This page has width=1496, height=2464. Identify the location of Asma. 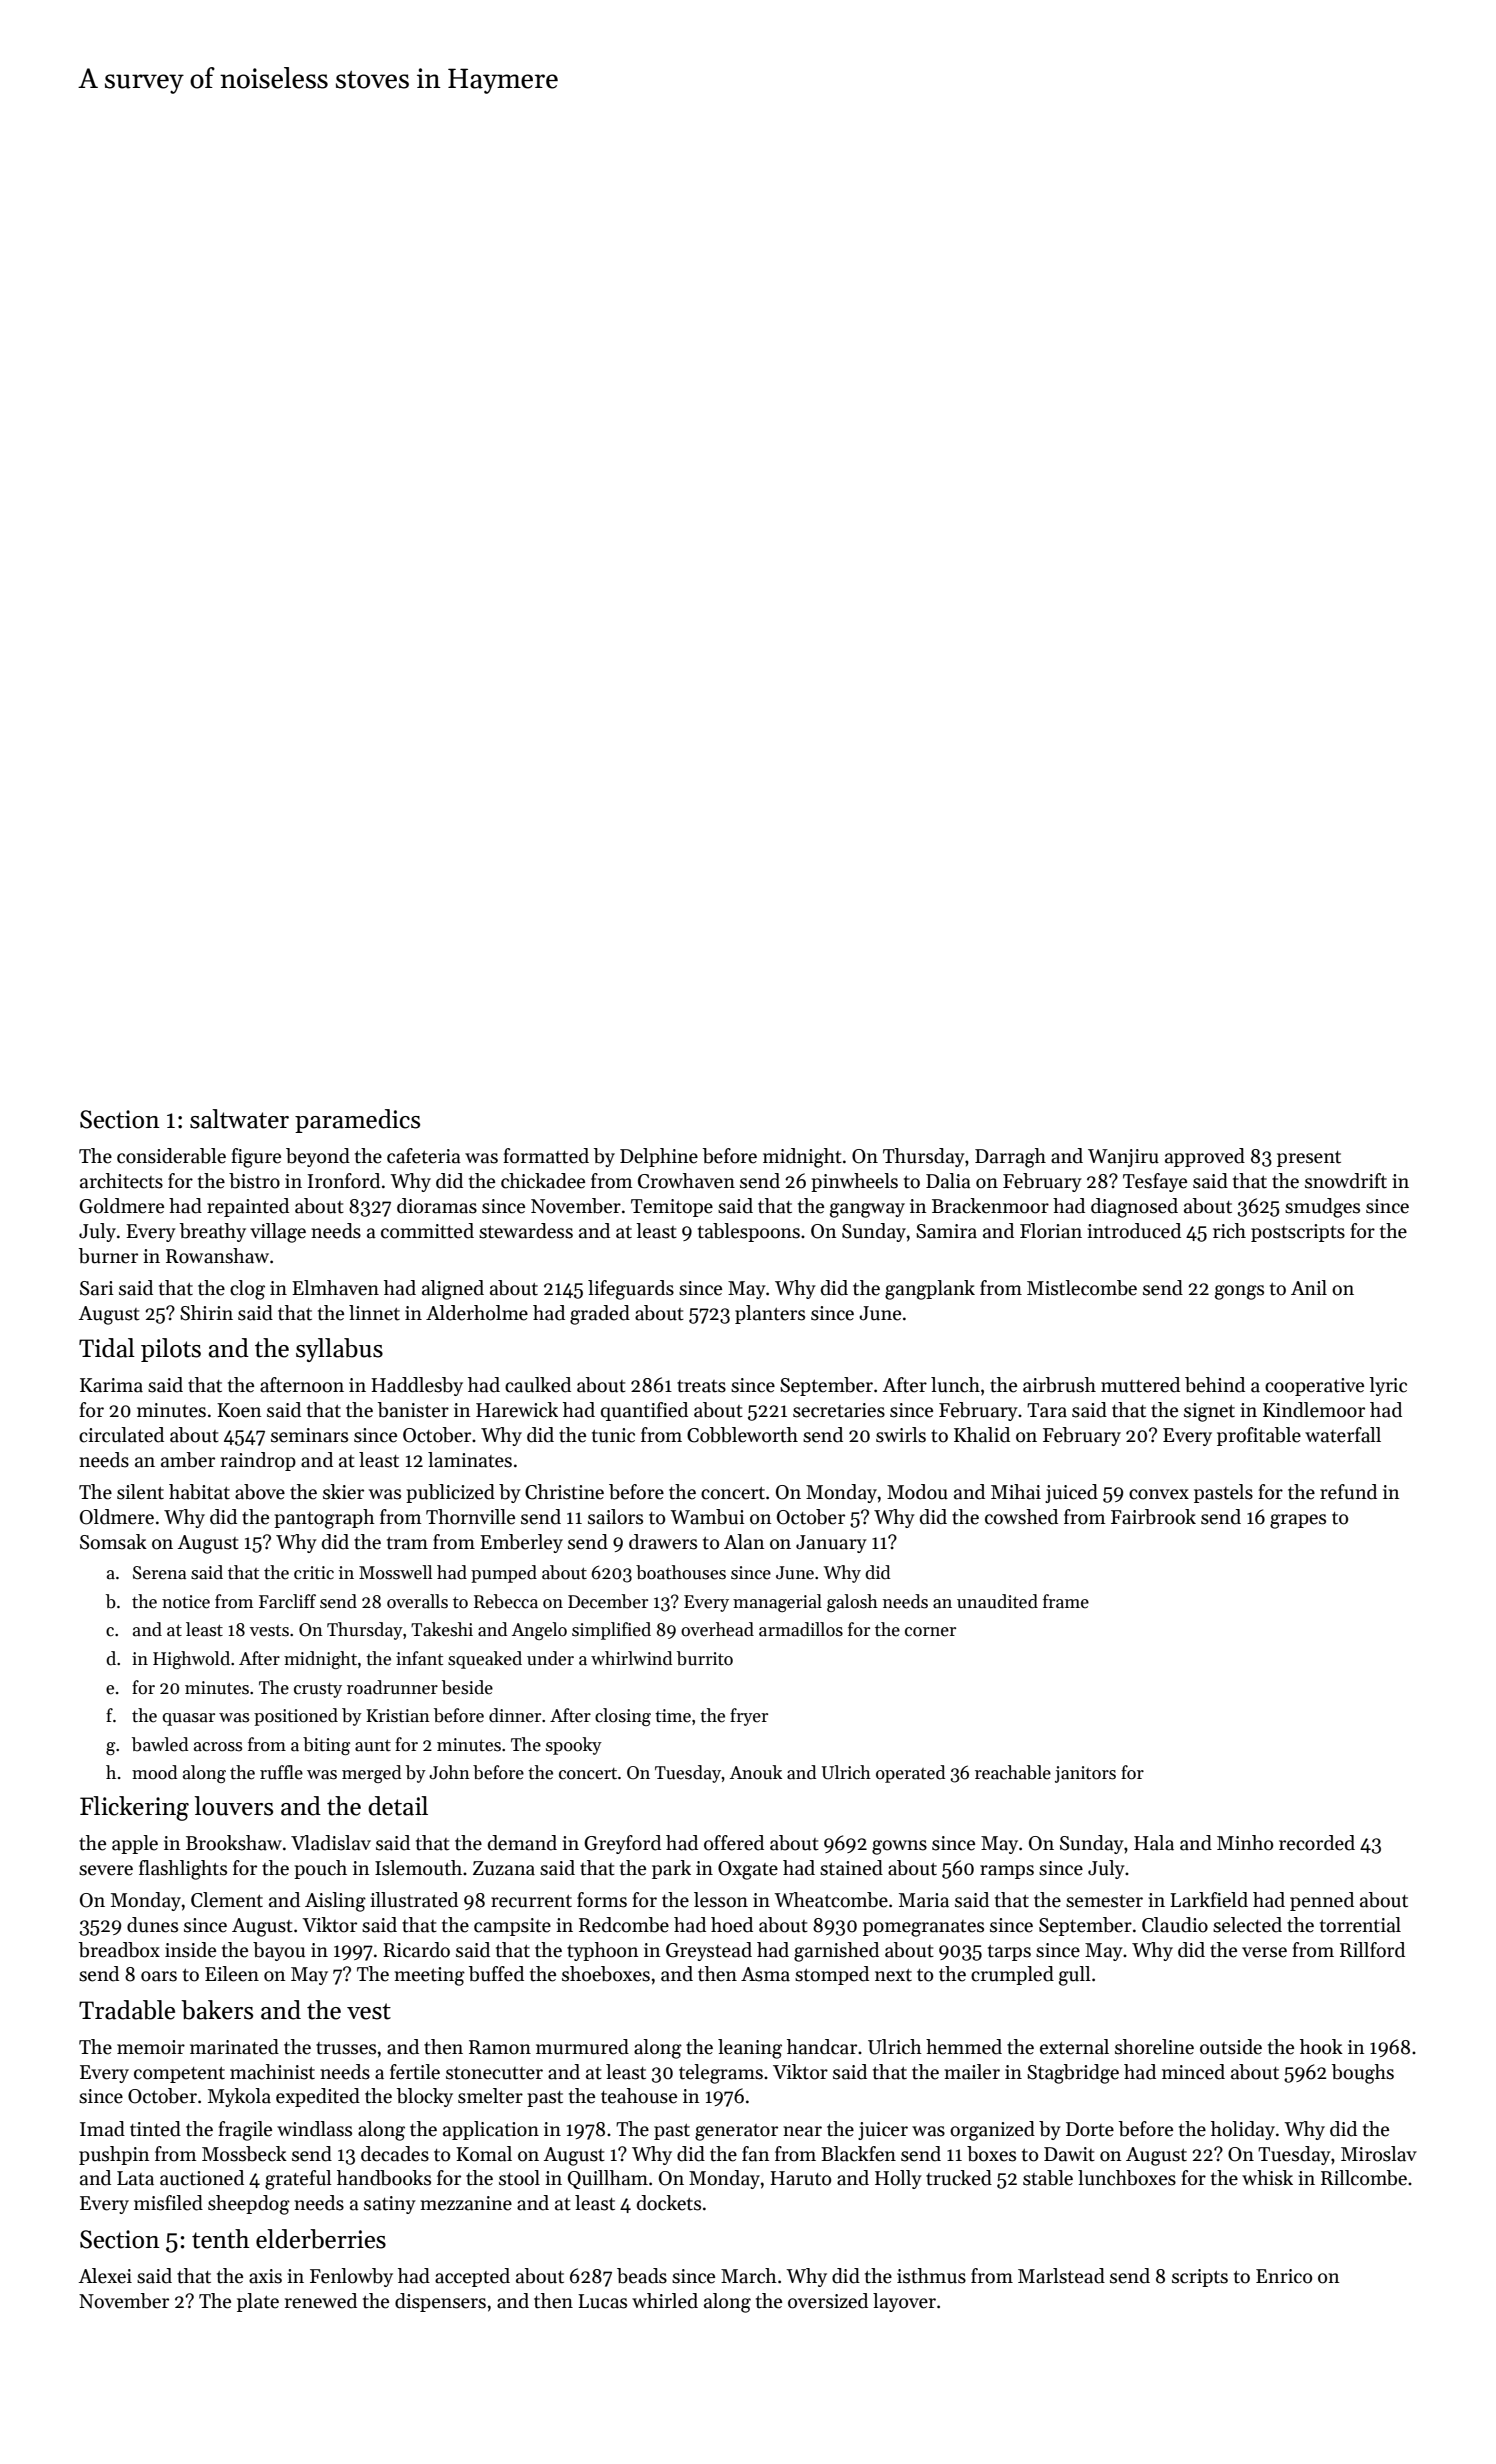
(765, 1974).
